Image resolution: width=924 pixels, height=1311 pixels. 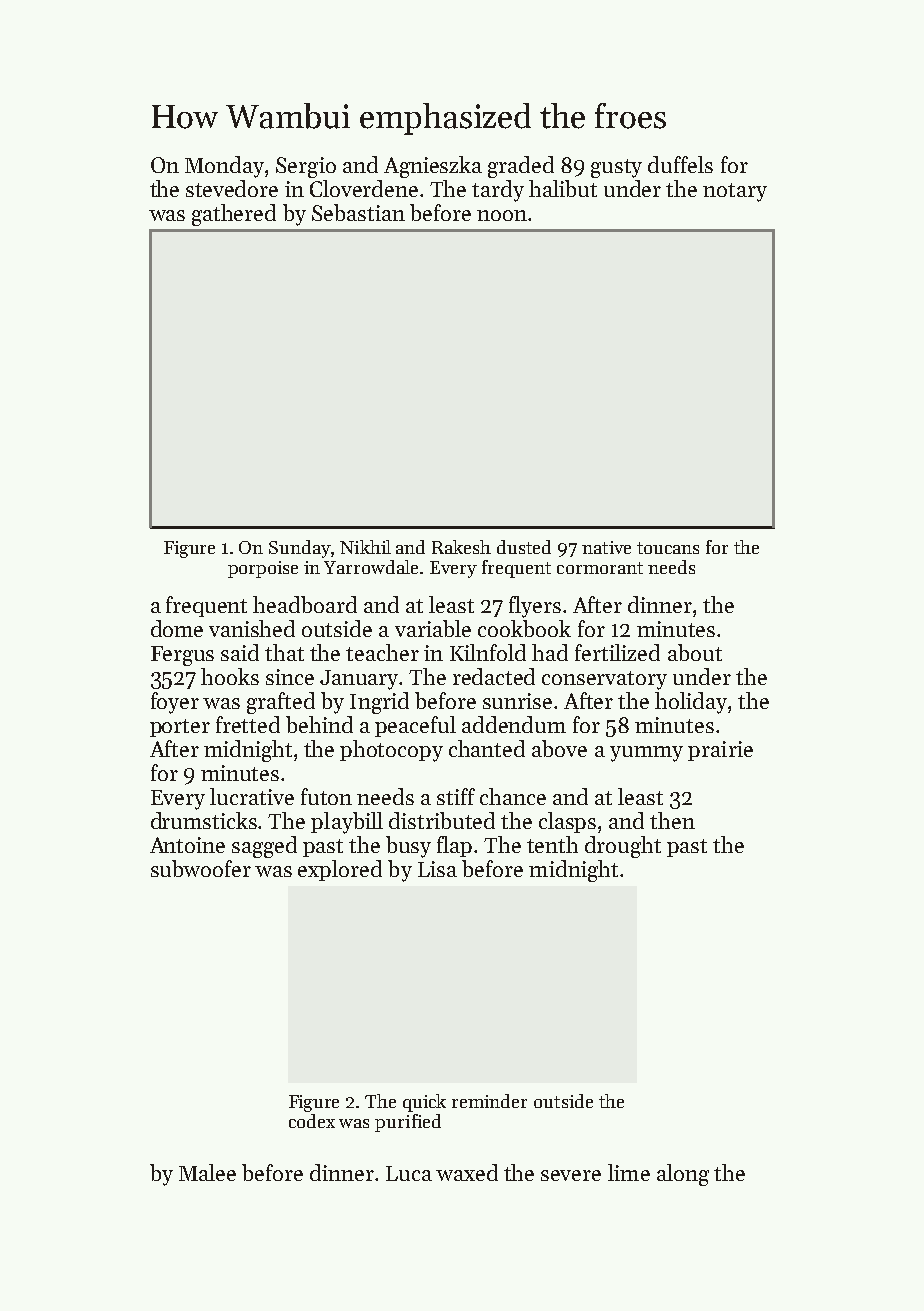 I want to click on Malee, so click(x=207, y=1172).
